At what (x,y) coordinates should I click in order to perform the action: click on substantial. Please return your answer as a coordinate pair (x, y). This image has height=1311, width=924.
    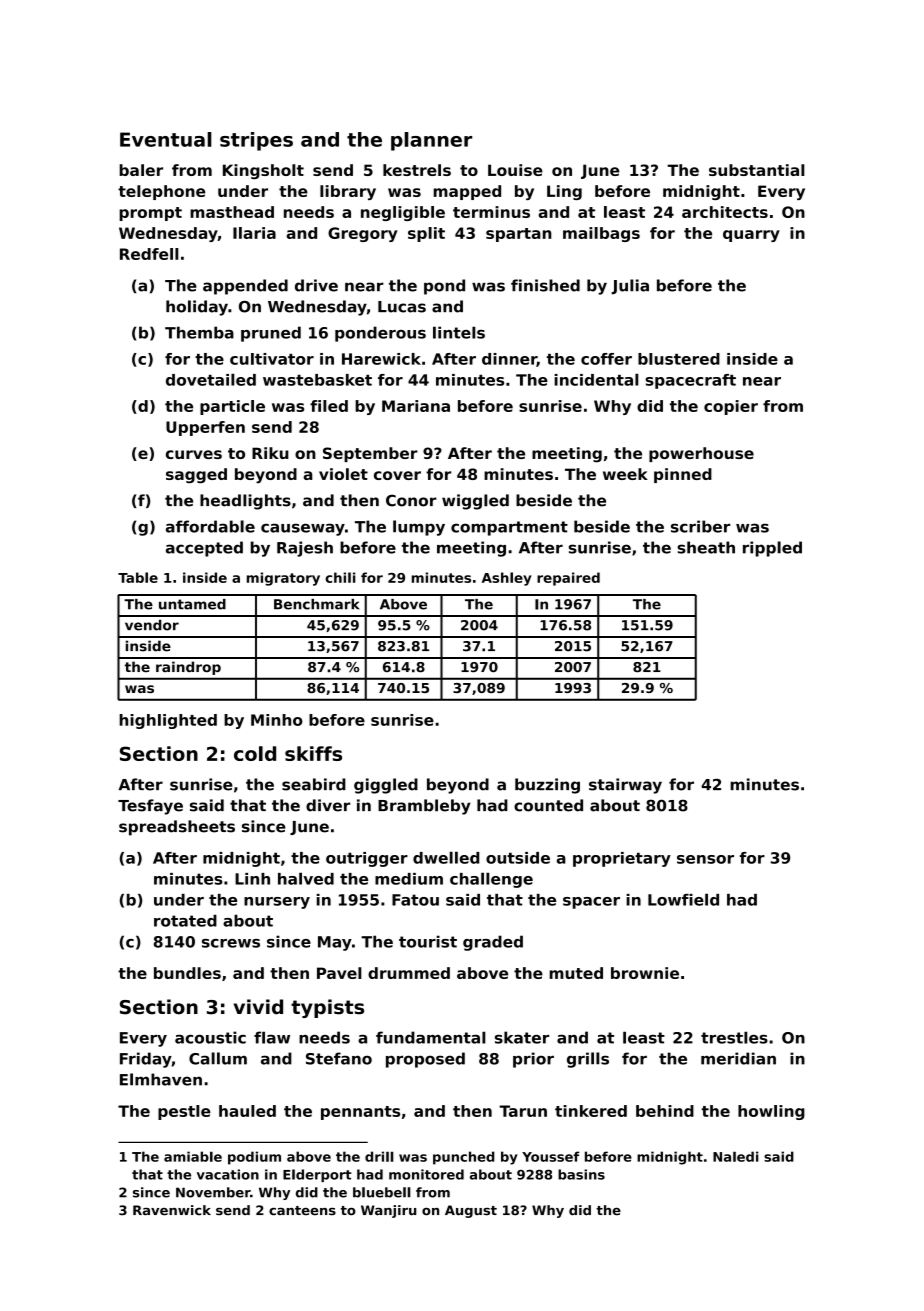
    Looking at the image, I should click on (757, 170).
